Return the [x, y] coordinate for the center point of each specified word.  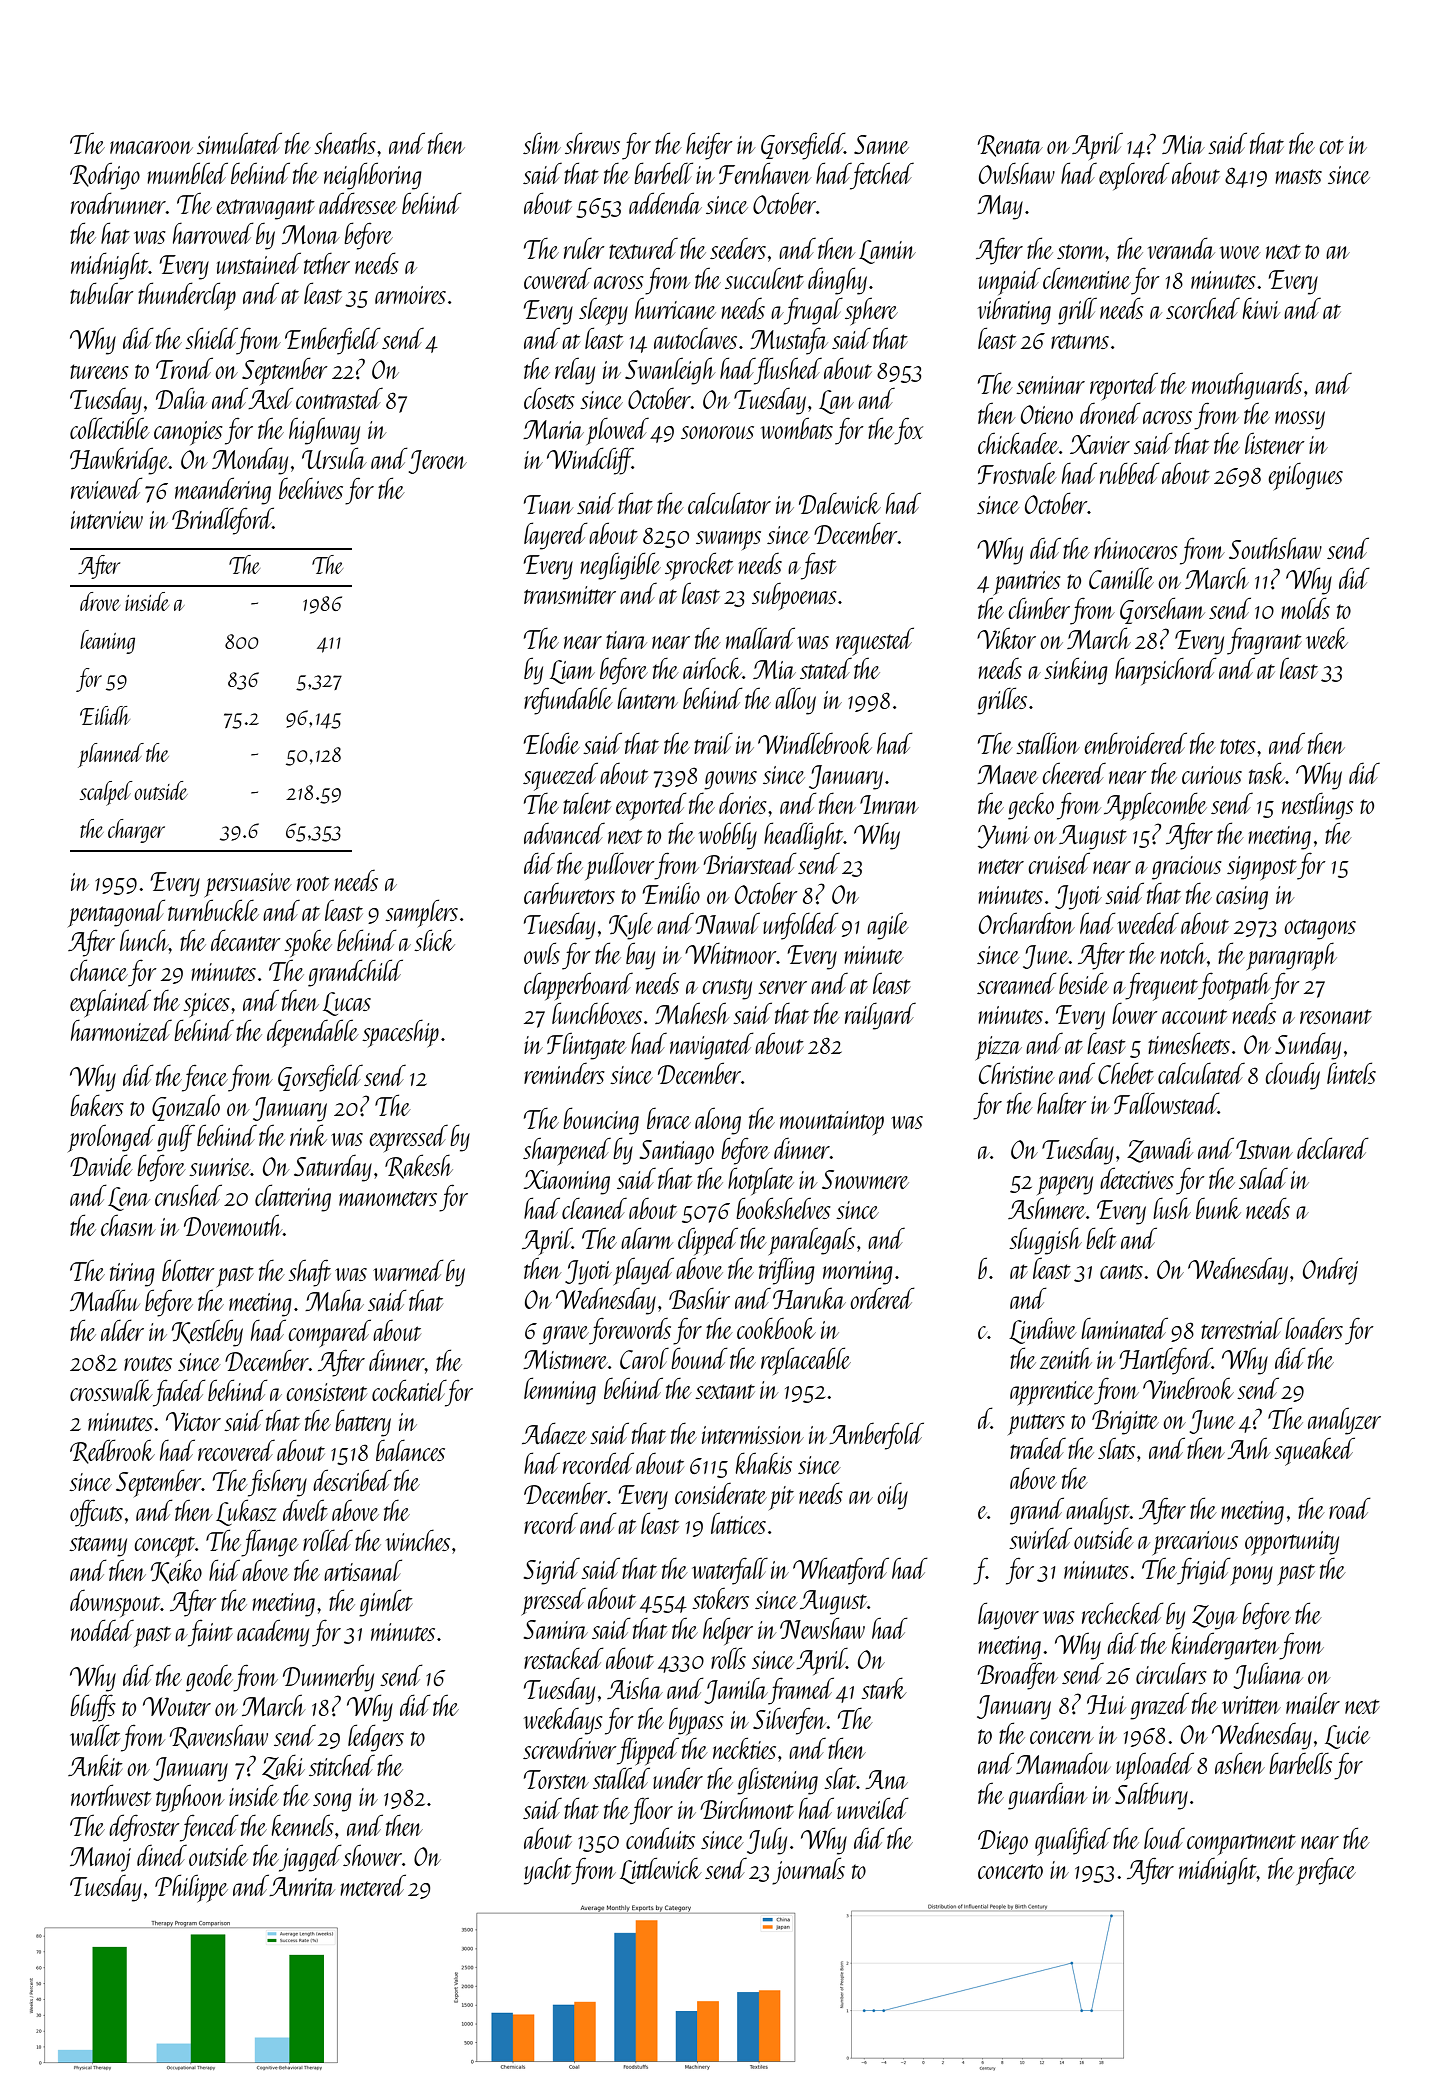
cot [1331, 146]
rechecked [1123, 1613]
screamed [1017, 983]
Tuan [548, 504]
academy [273, 1633]
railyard [880, 1016]
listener [1275, 443]
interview [107, 520]
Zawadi [1160, 1150]
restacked [564, 1658]
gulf [176, 1138]
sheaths [345, 143]
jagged [310, 1858]
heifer [709, 146]
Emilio [671, 893]
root [313, 883]
